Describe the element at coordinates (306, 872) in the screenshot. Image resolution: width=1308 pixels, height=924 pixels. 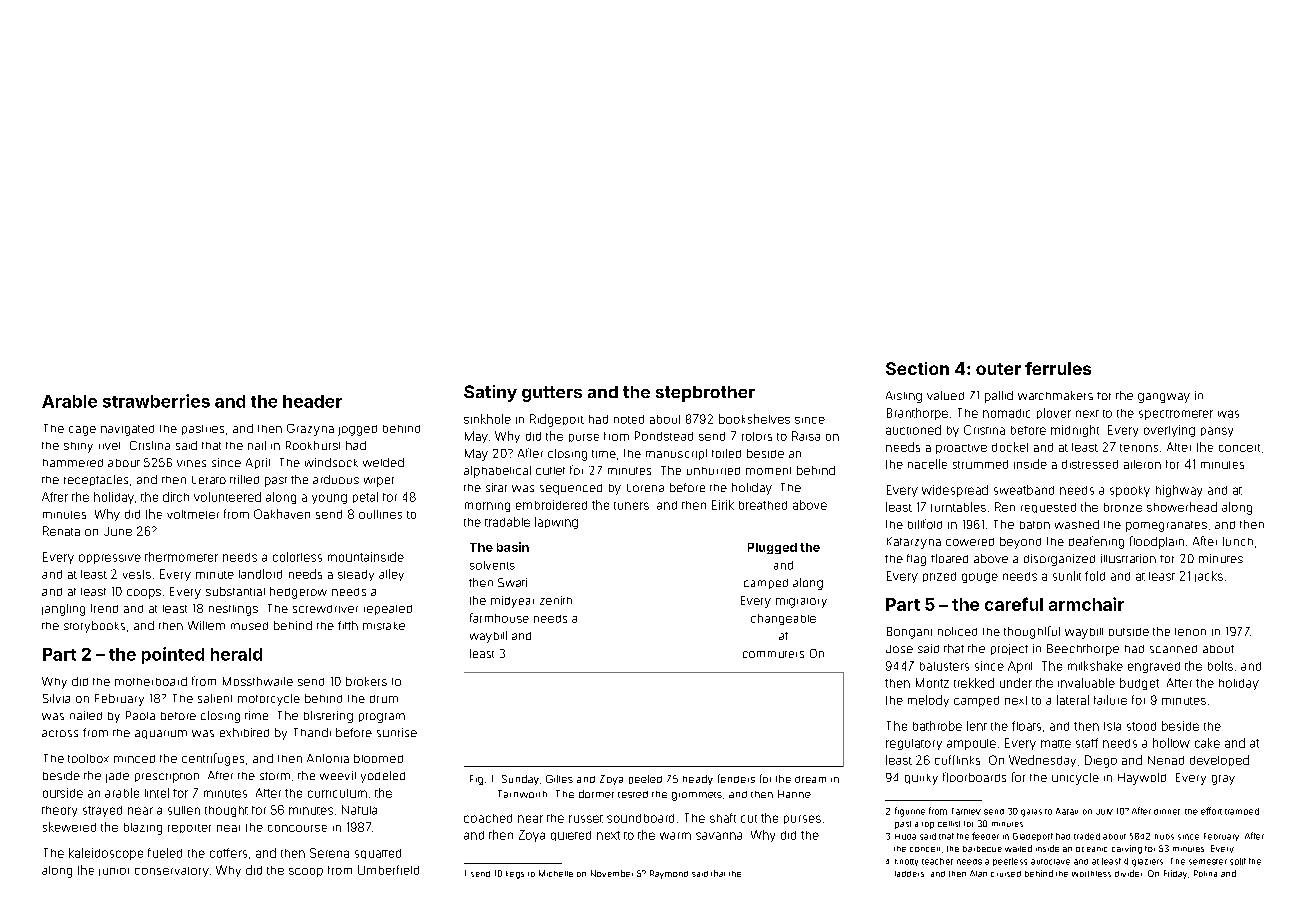
I see `scoop` at that location.
